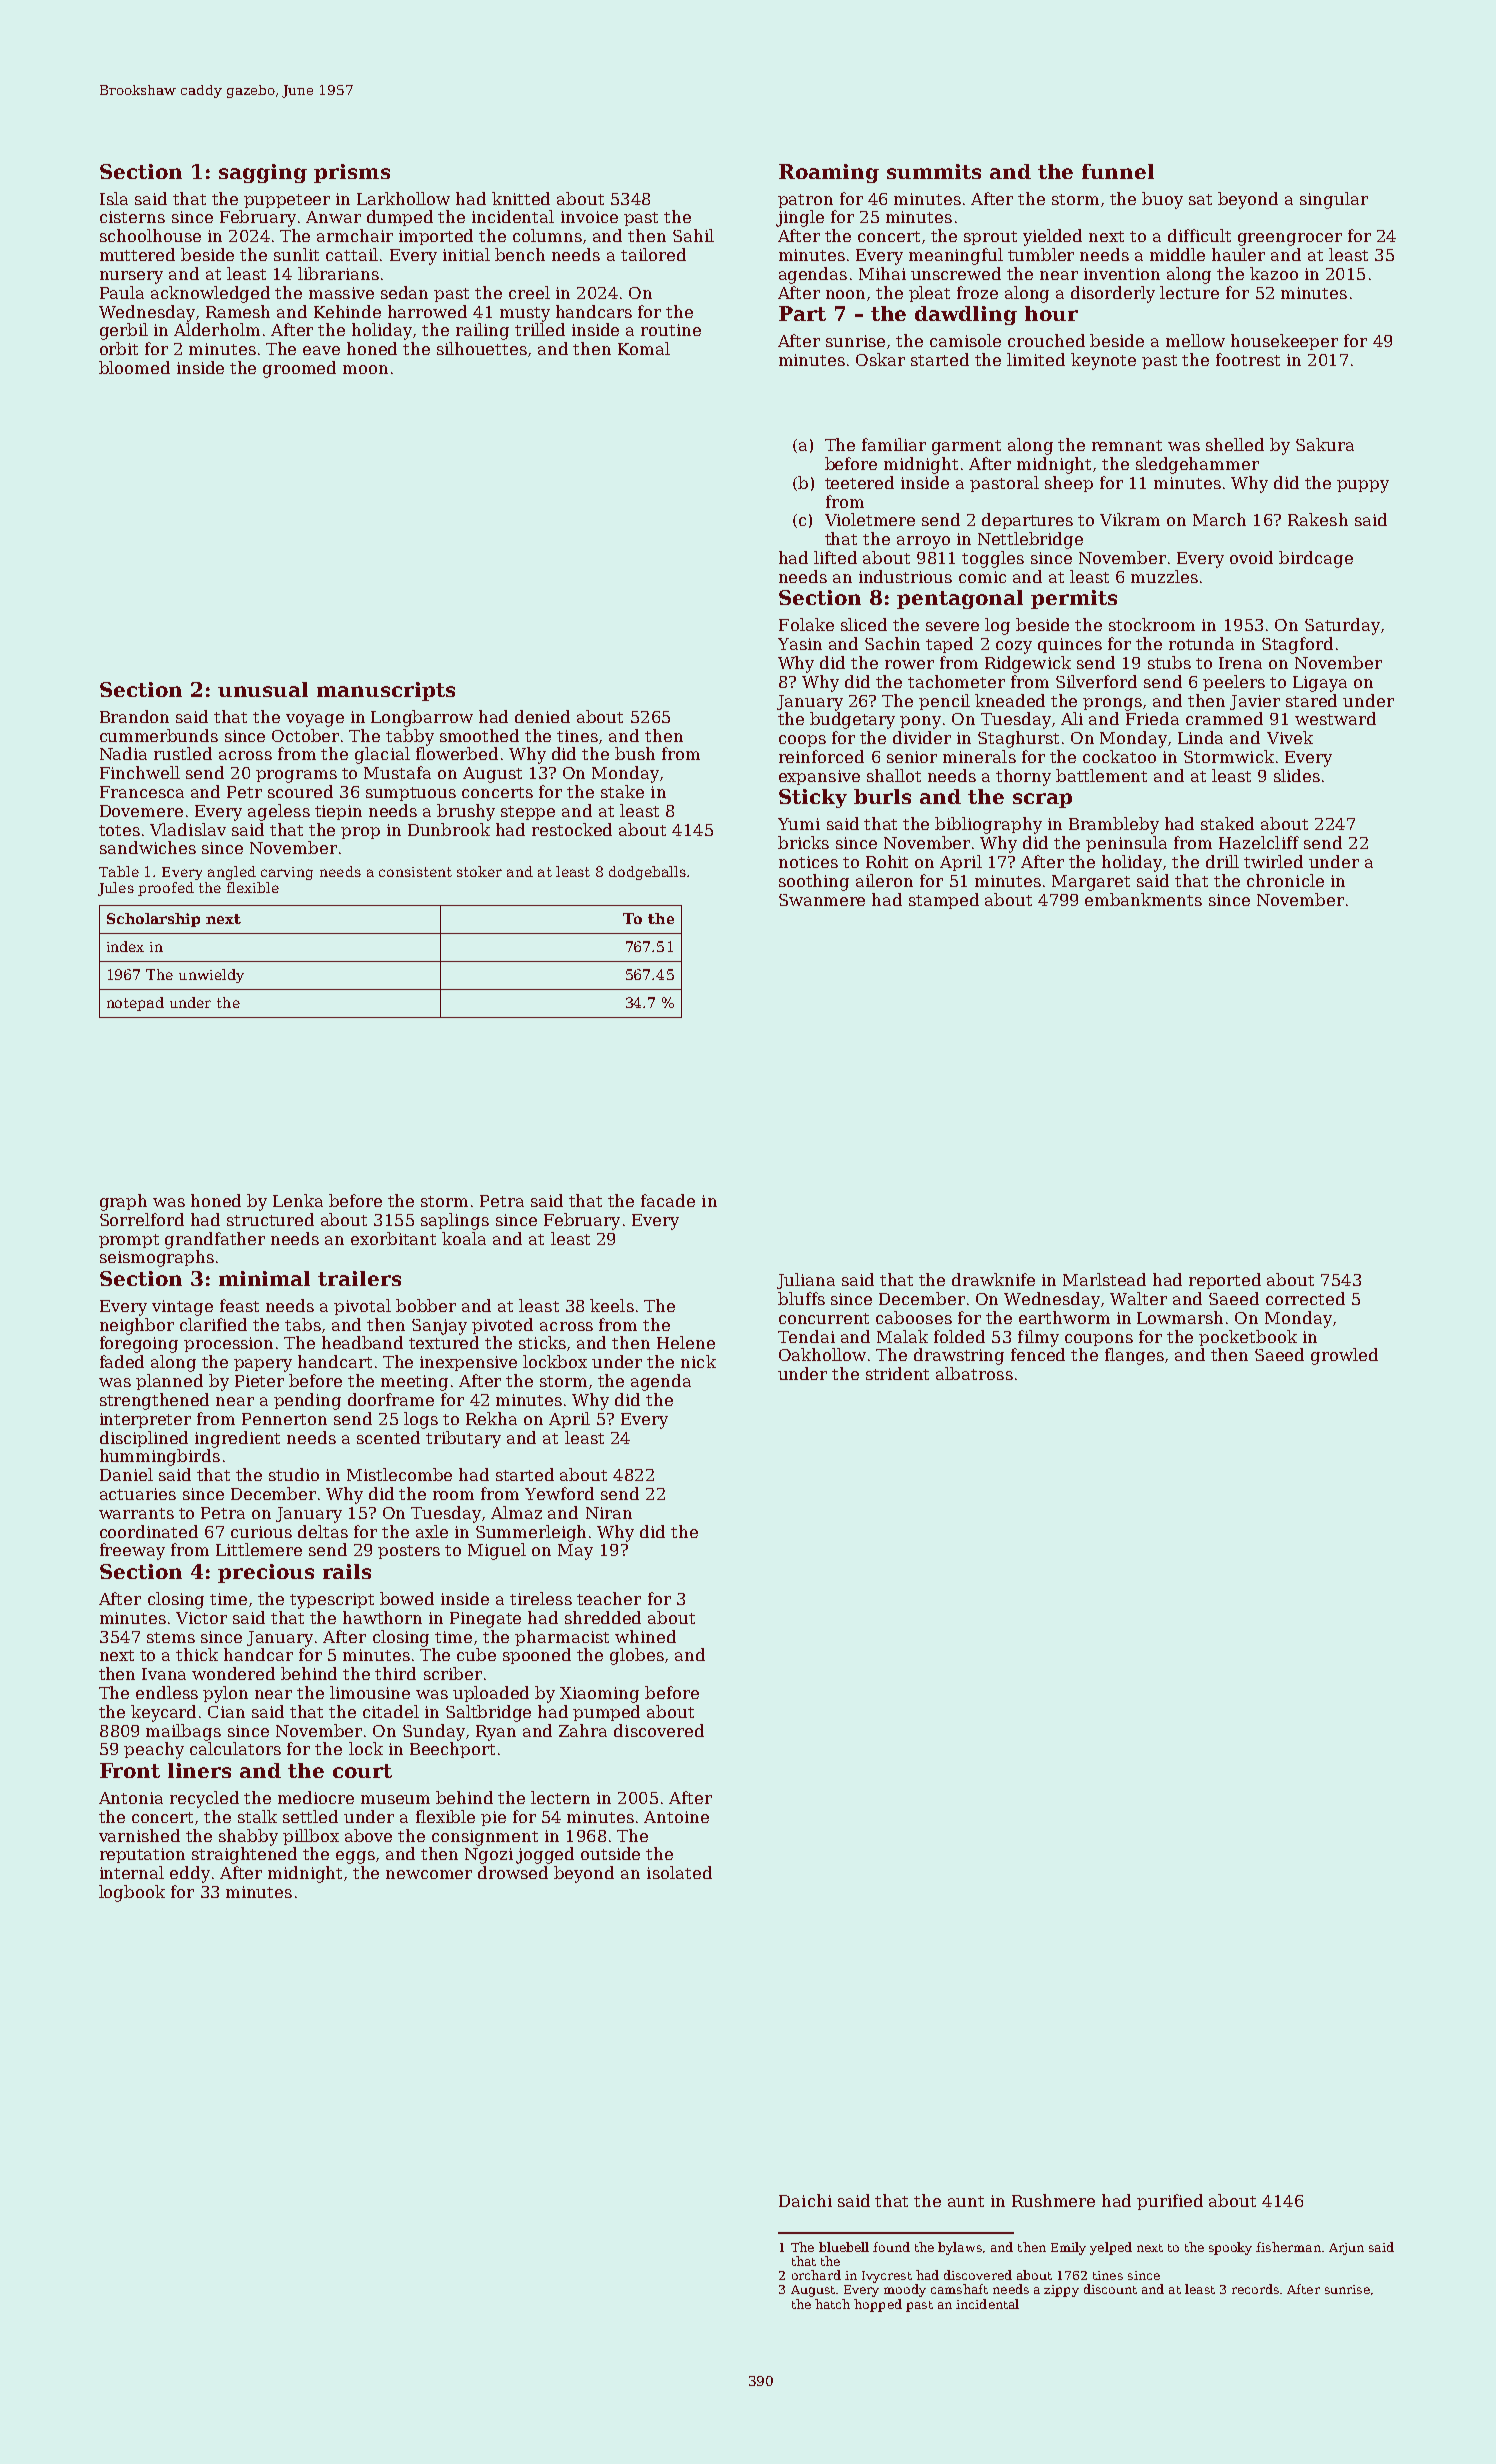 This screenshot has height=2464, width=1496. I want to click on newcomer, so click(429, 1874).
